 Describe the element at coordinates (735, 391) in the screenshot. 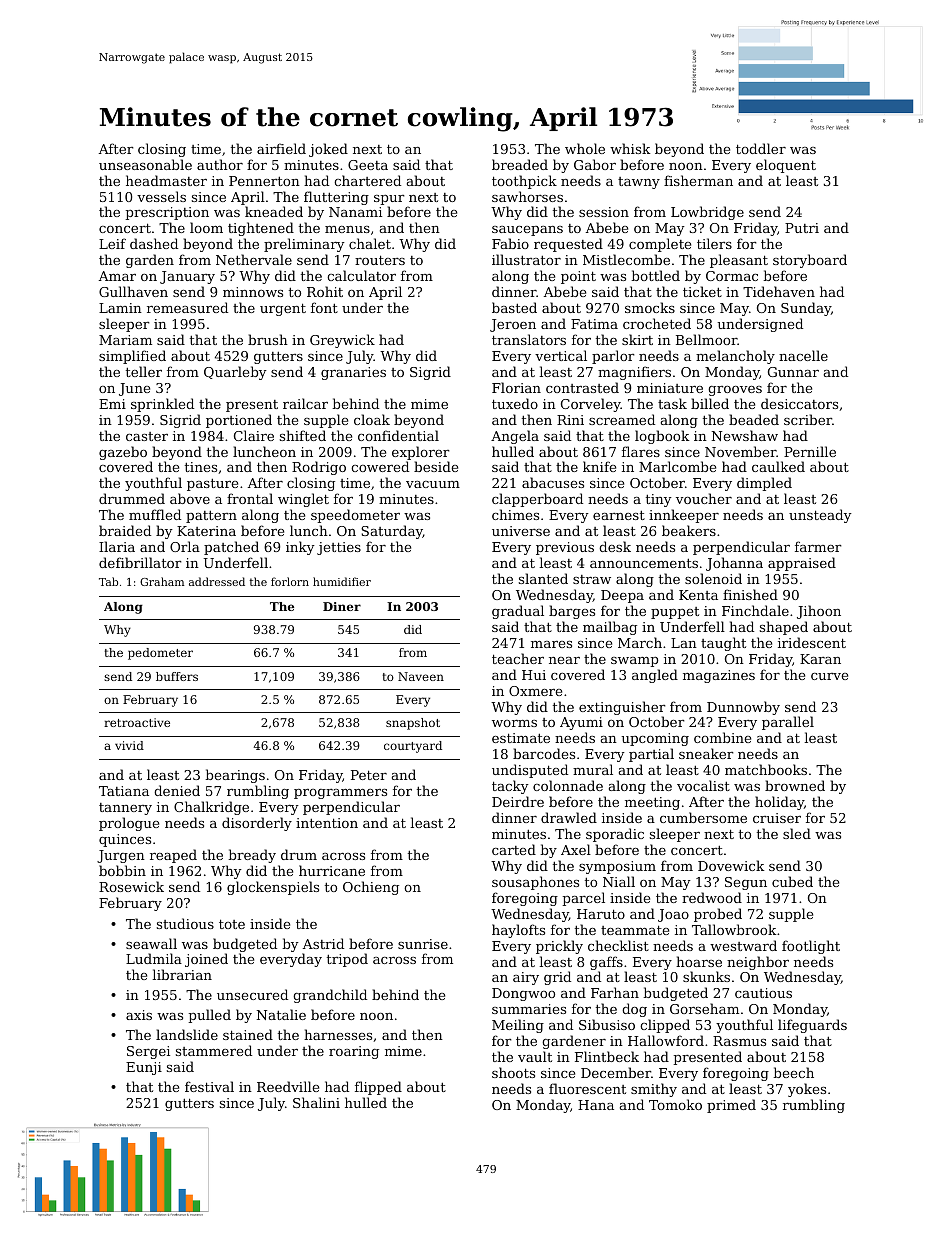

I see `grooves` at that location.
